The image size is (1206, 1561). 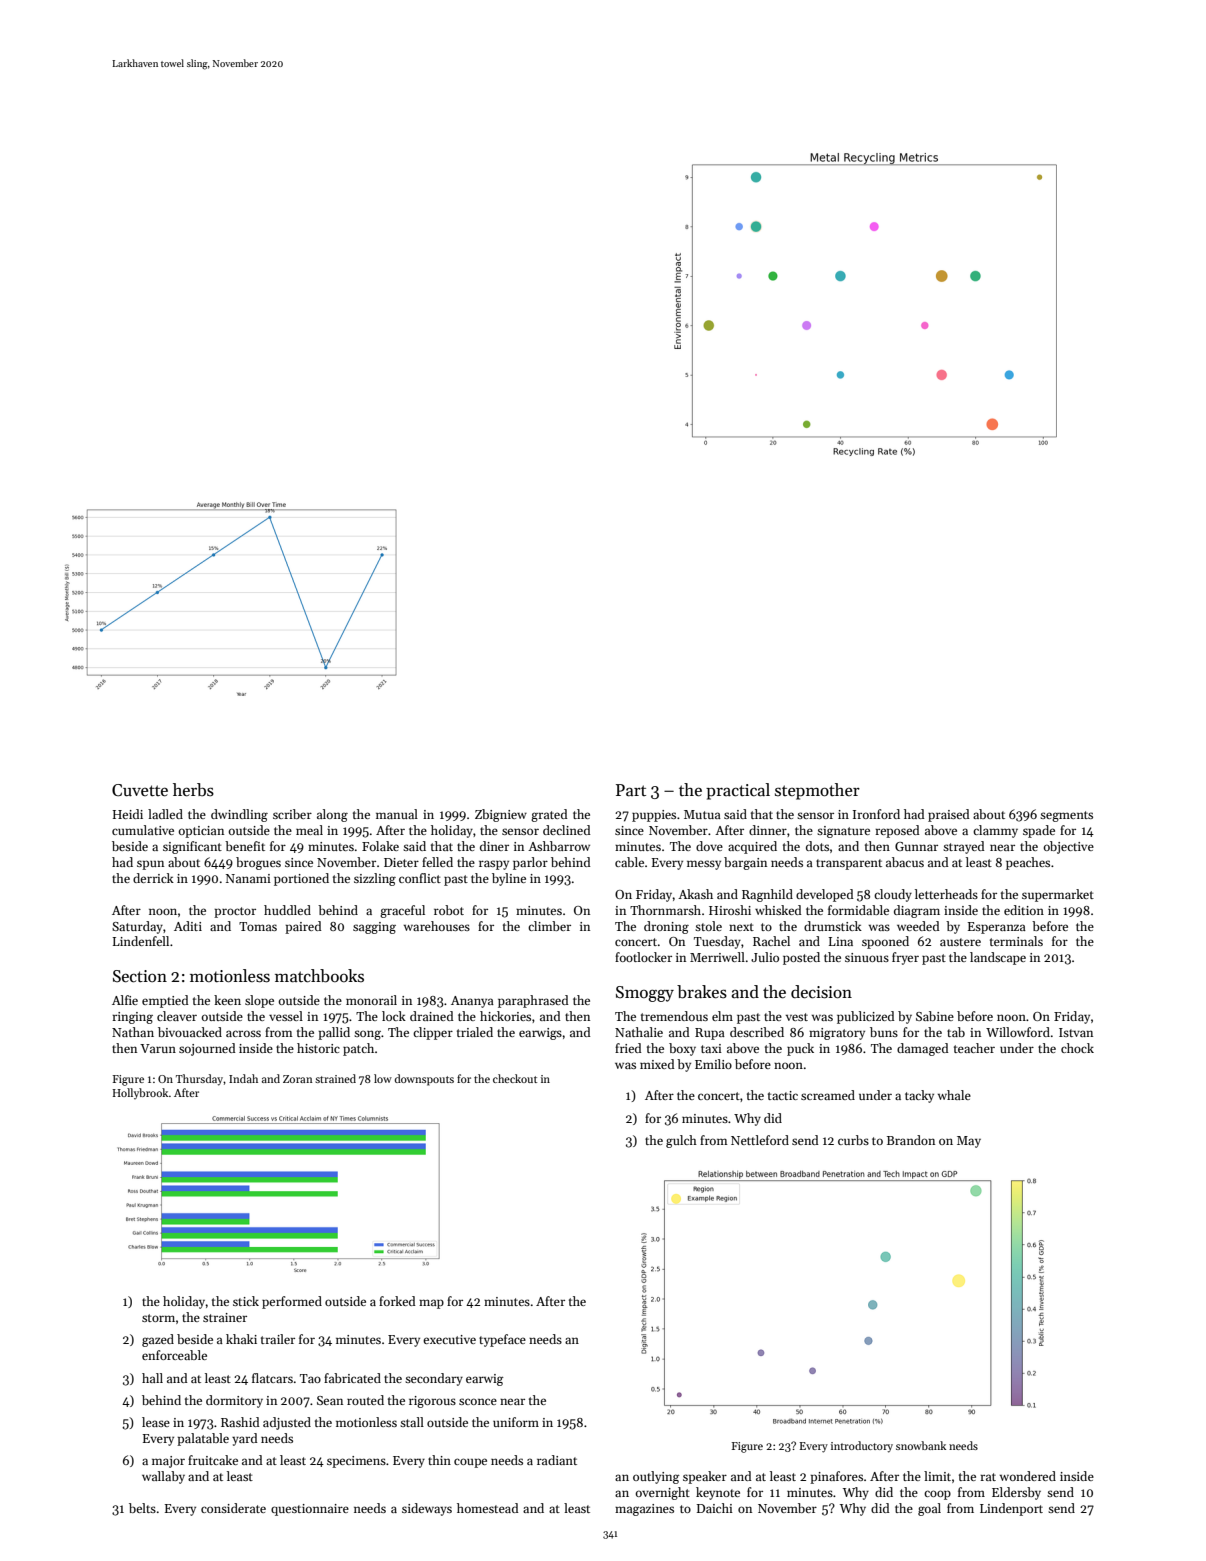 What do you see at coordinates (140, 790) in the image?
I see `Cuvette` at bounding box center [140, 790].
